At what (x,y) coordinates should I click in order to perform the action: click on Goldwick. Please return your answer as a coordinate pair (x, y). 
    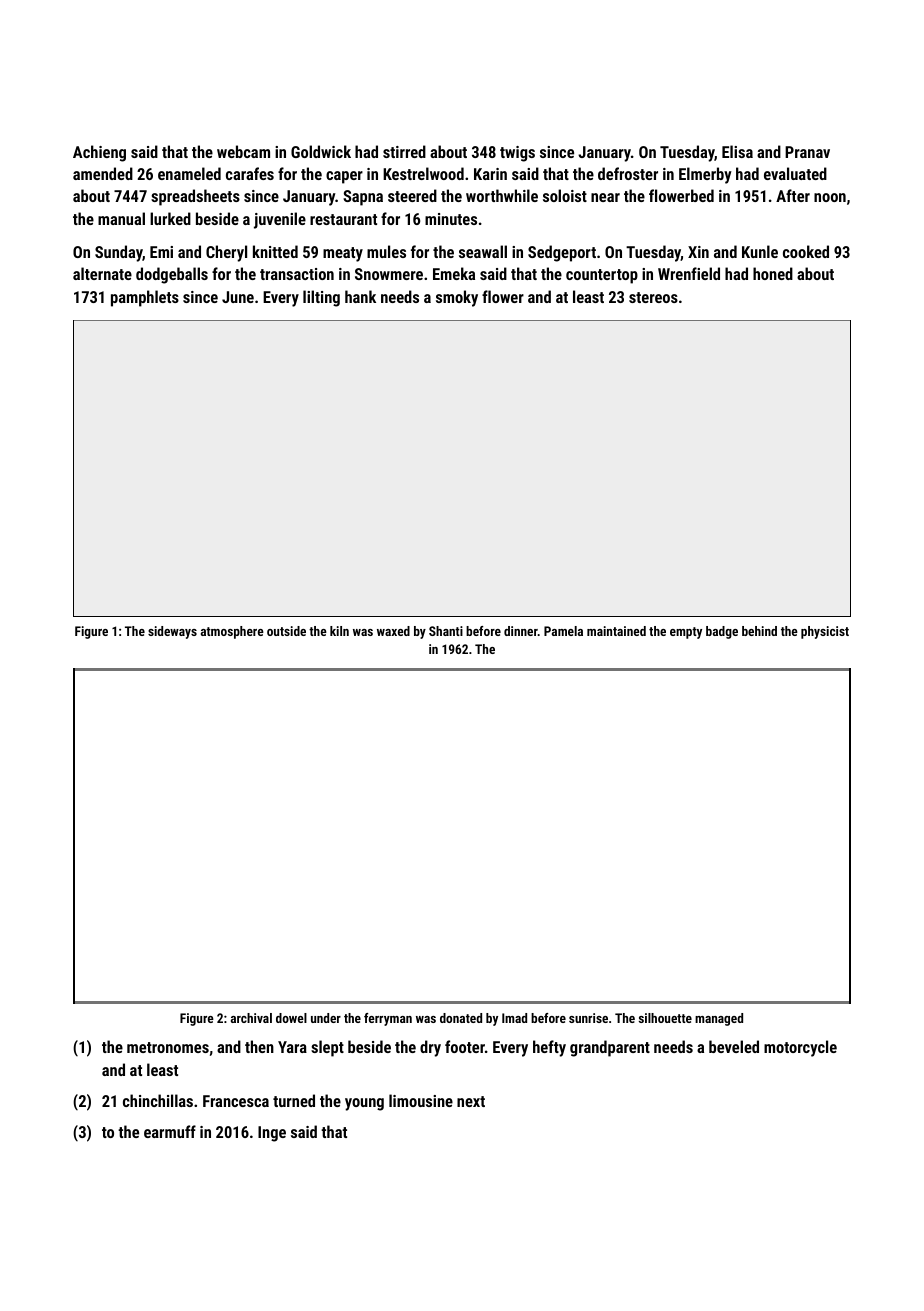
    Looking at the image, I should click on (321, 151).
